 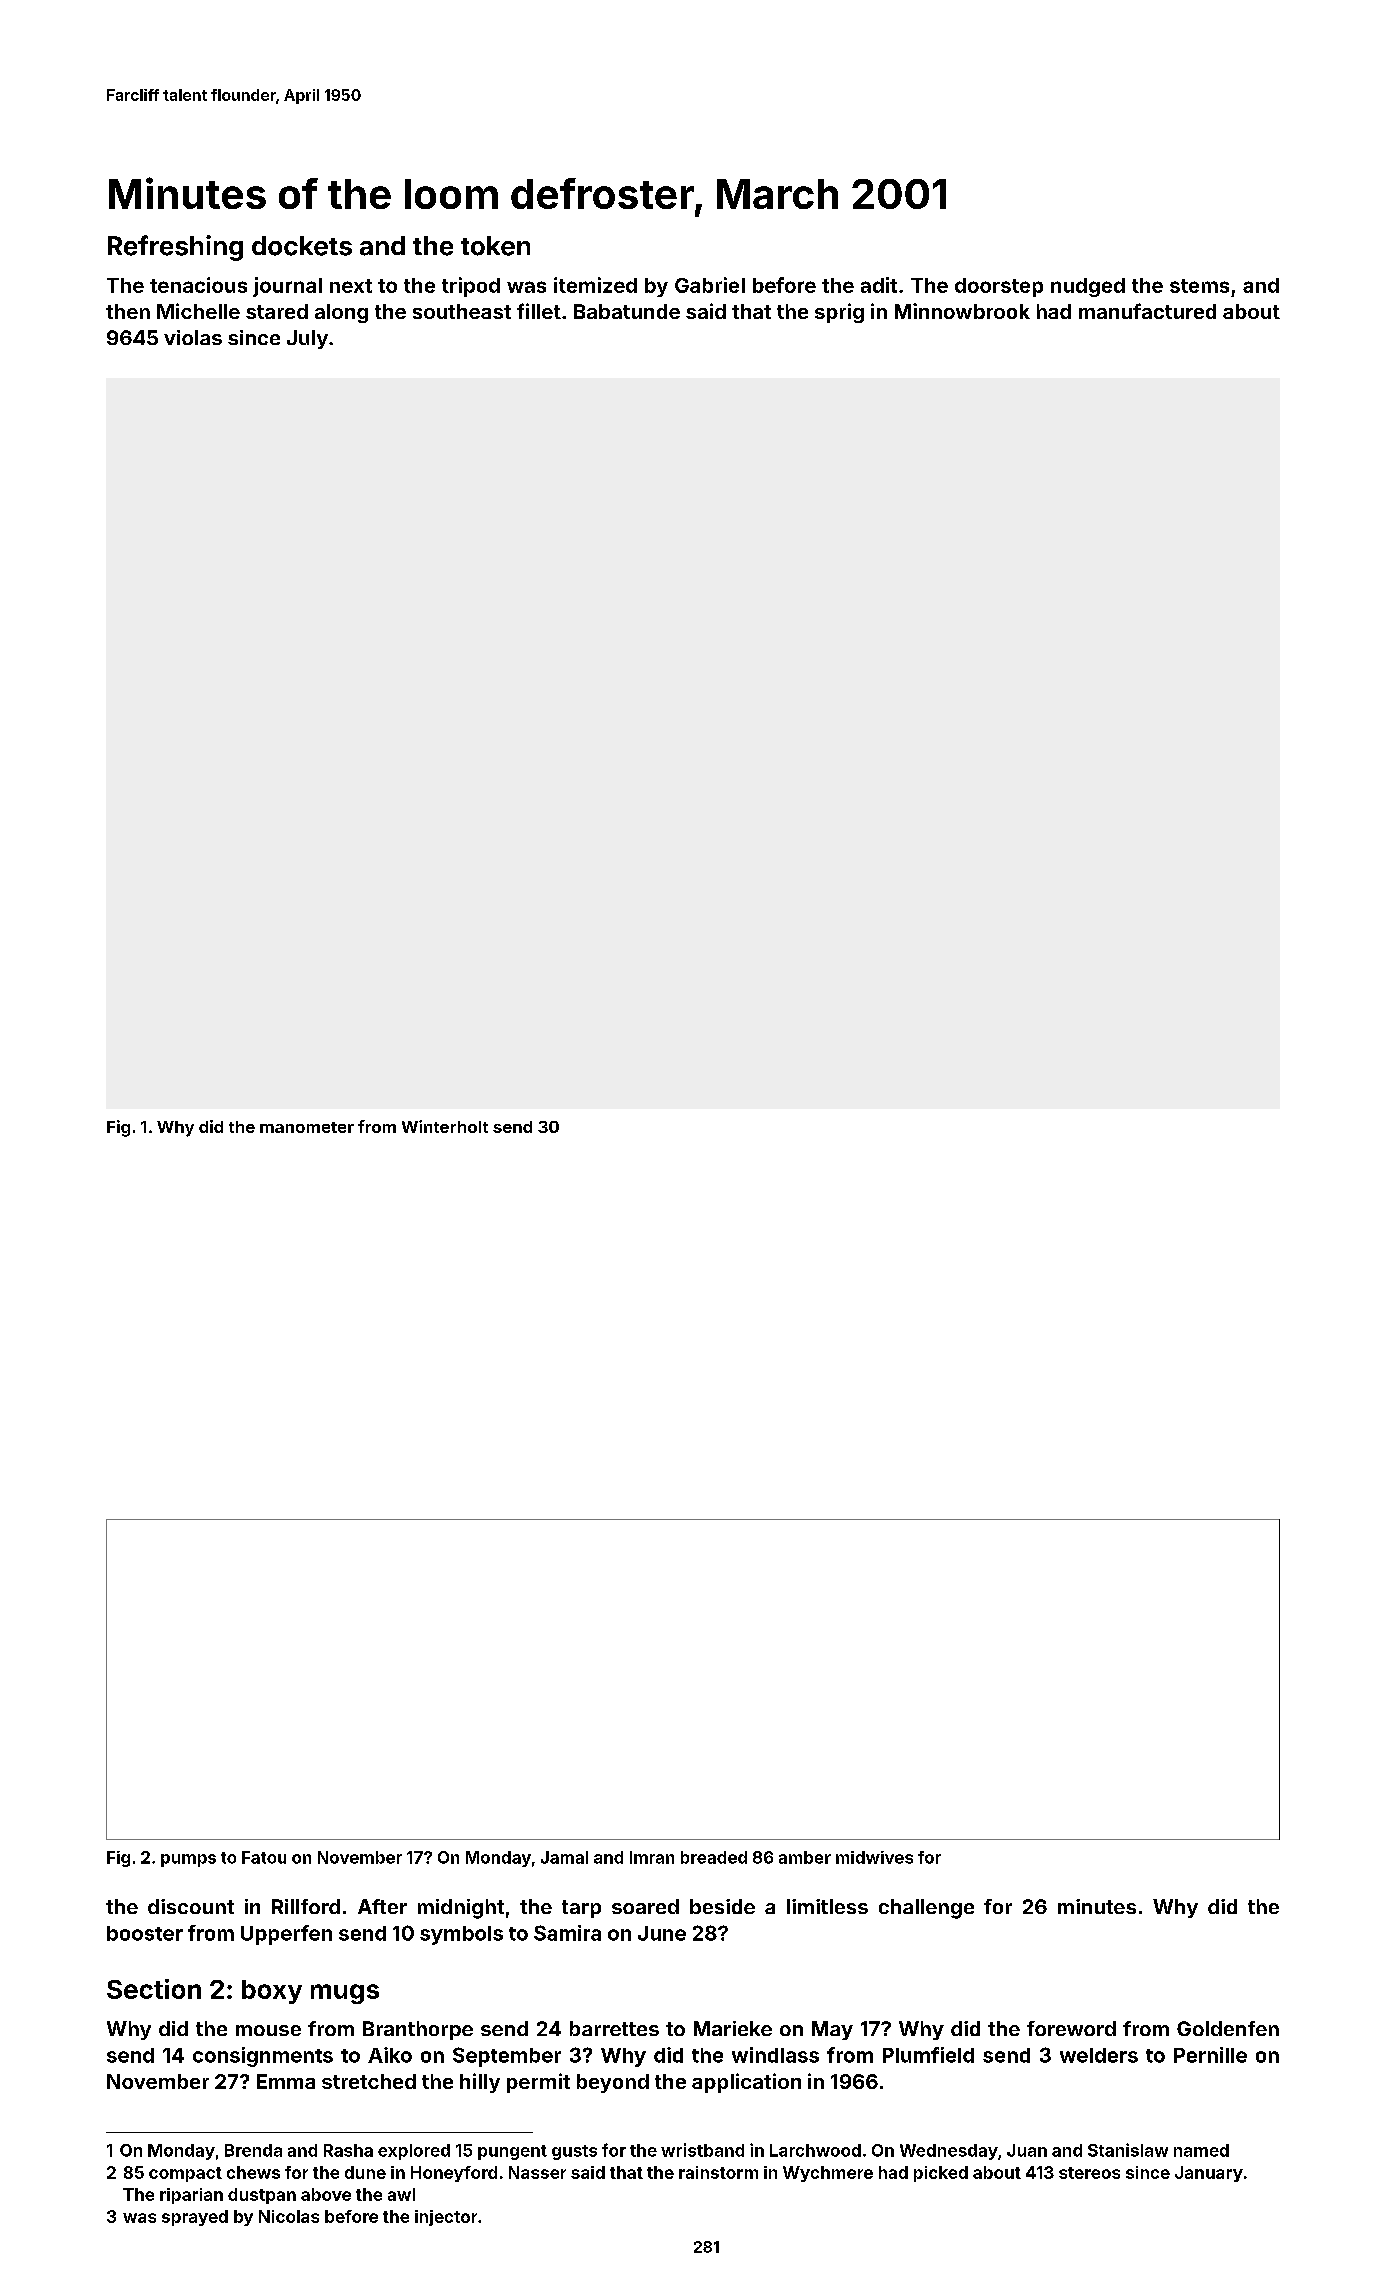 What do you see at coordinates (307, 339) in the screenshot?
I see `July` at bounding box center [307, 339].
